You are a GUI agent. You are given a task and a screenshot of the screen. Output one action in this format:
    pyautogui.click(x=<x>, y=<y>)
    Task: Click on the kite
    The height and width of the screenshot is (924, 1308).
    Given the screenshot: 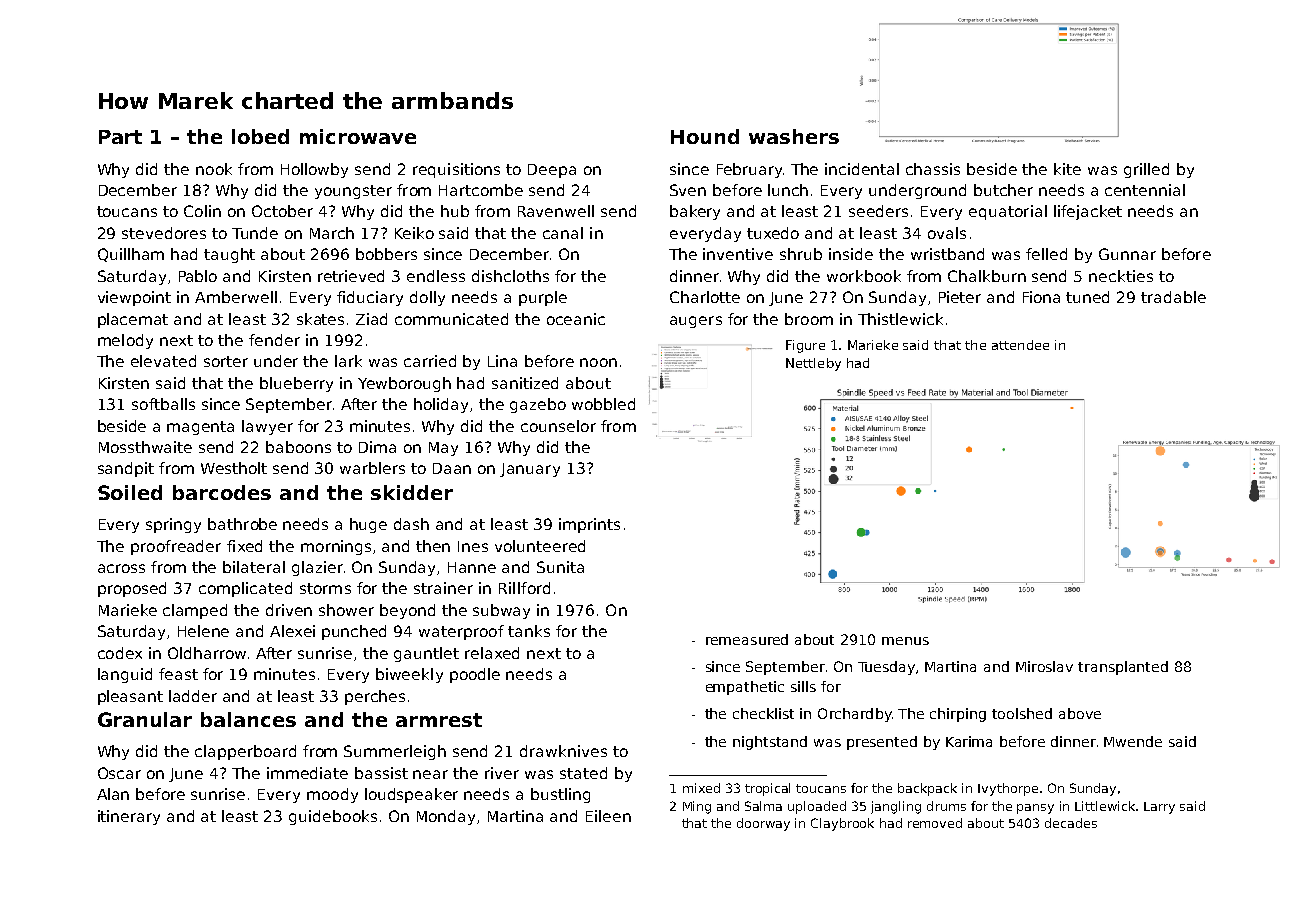 What is the action you would take?
    pyautogui.click(x=1067, y=169)
